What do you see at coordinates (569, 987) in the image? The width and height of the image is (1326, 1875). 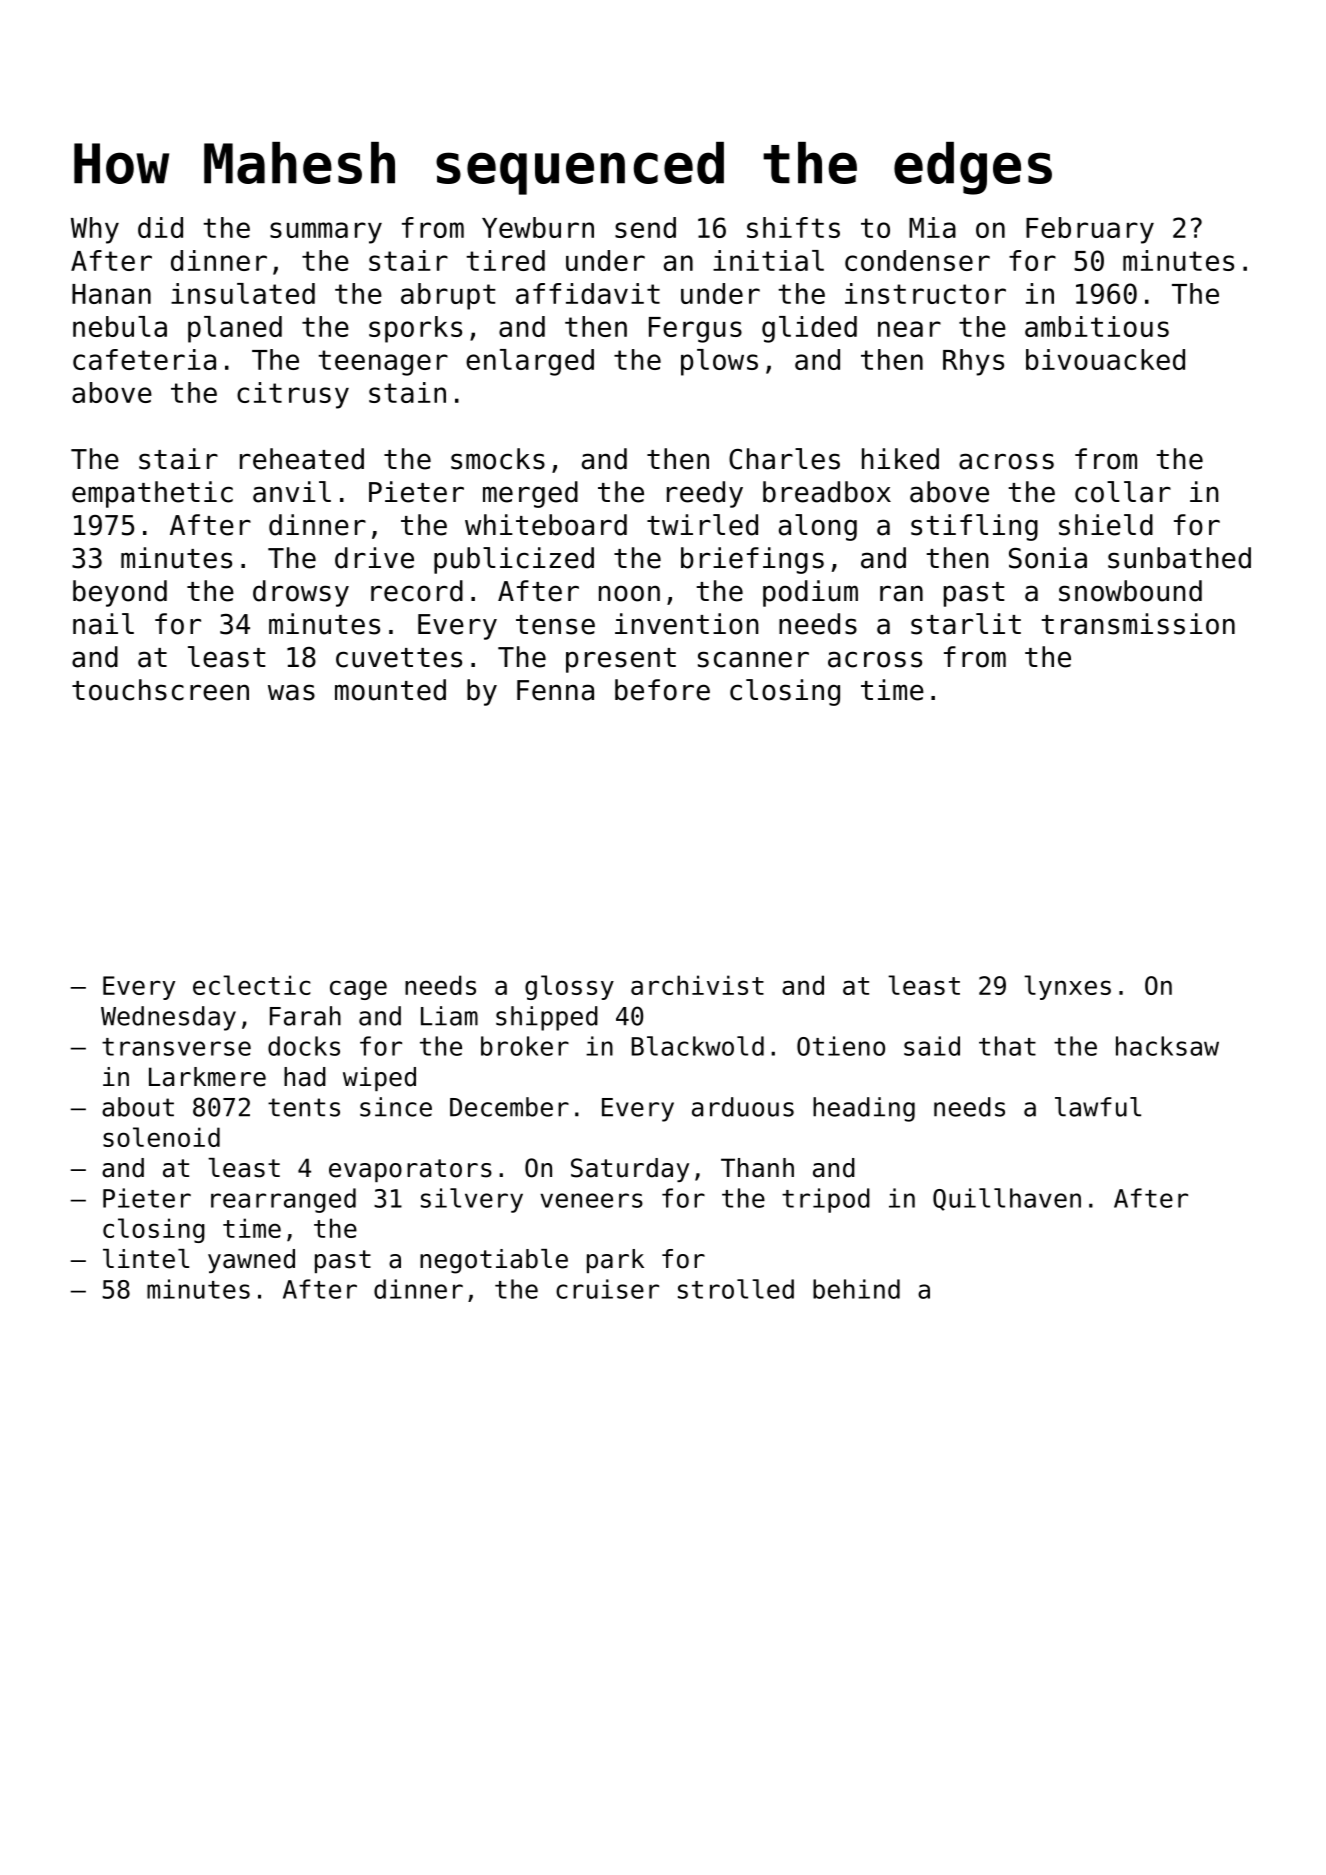 I see `glossy` at bounding box center [569, 987].
